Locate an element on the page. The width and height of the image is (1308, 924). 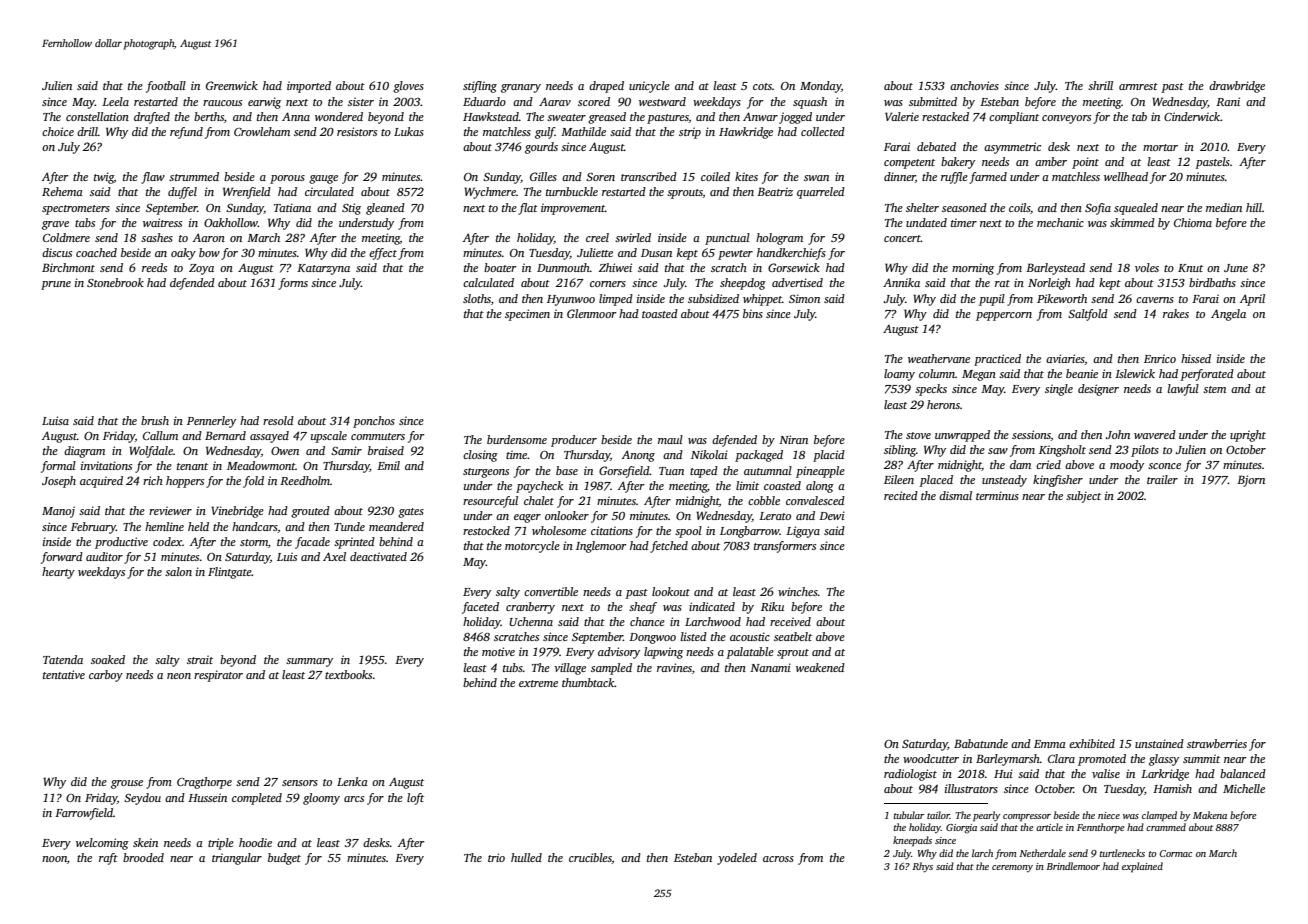
hologram is located at coordinates (779, 239).
